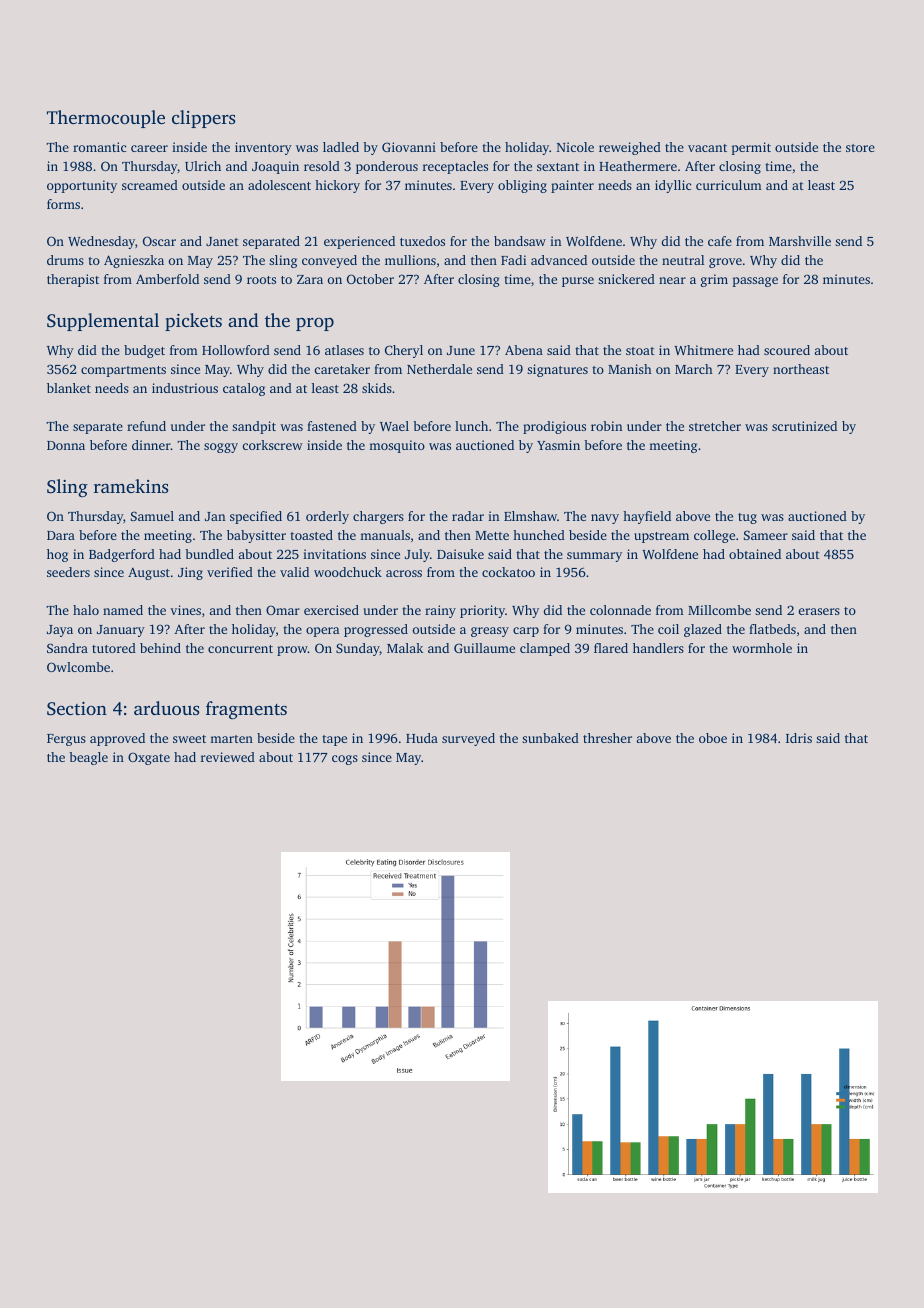 This screenshot has width=924, height=1308. I want to click on Thermocouple, so click(106, 119).
